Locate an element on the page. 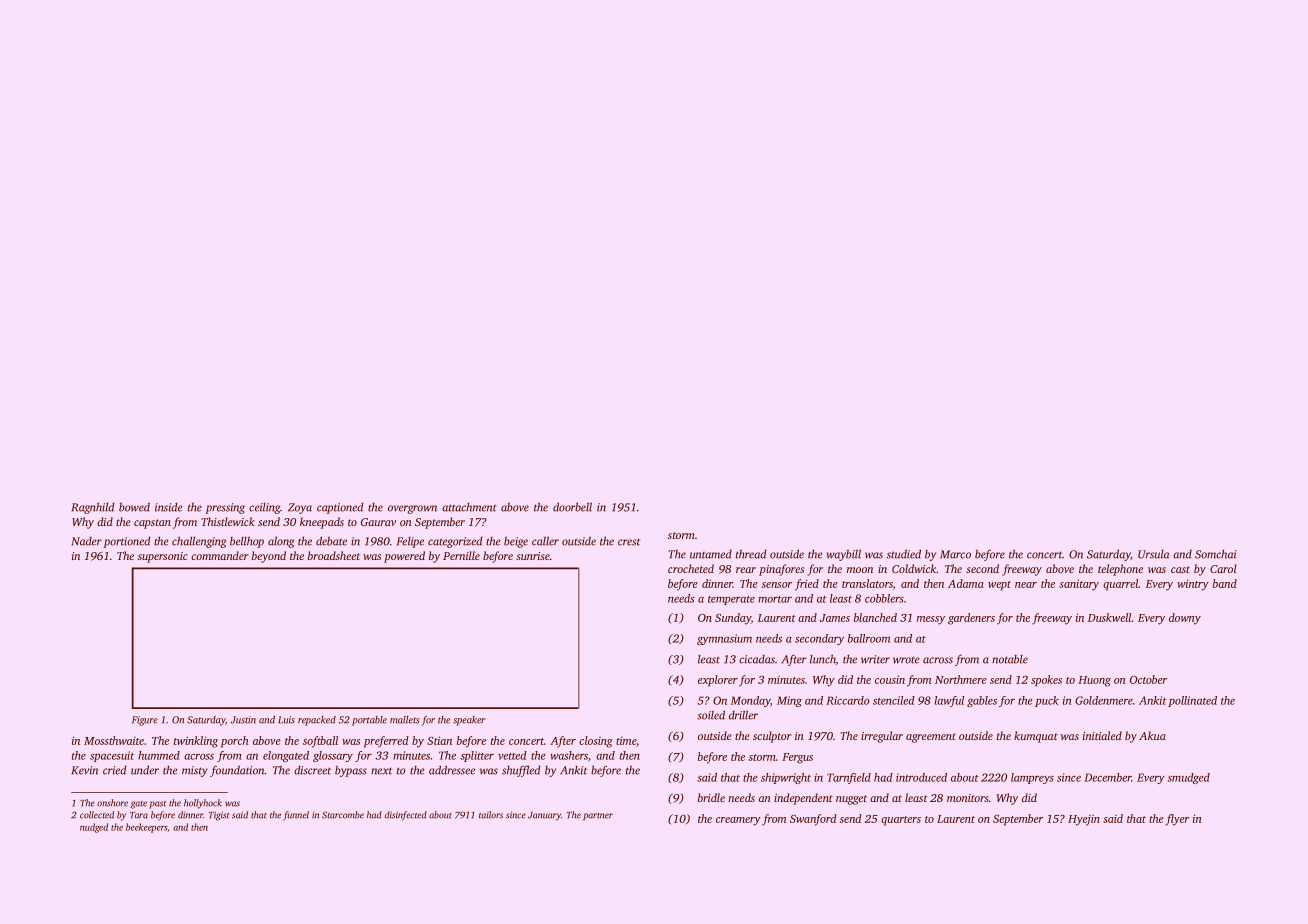 This image has width=1308, height=924. explorer is located at coordinates (718, 681).
